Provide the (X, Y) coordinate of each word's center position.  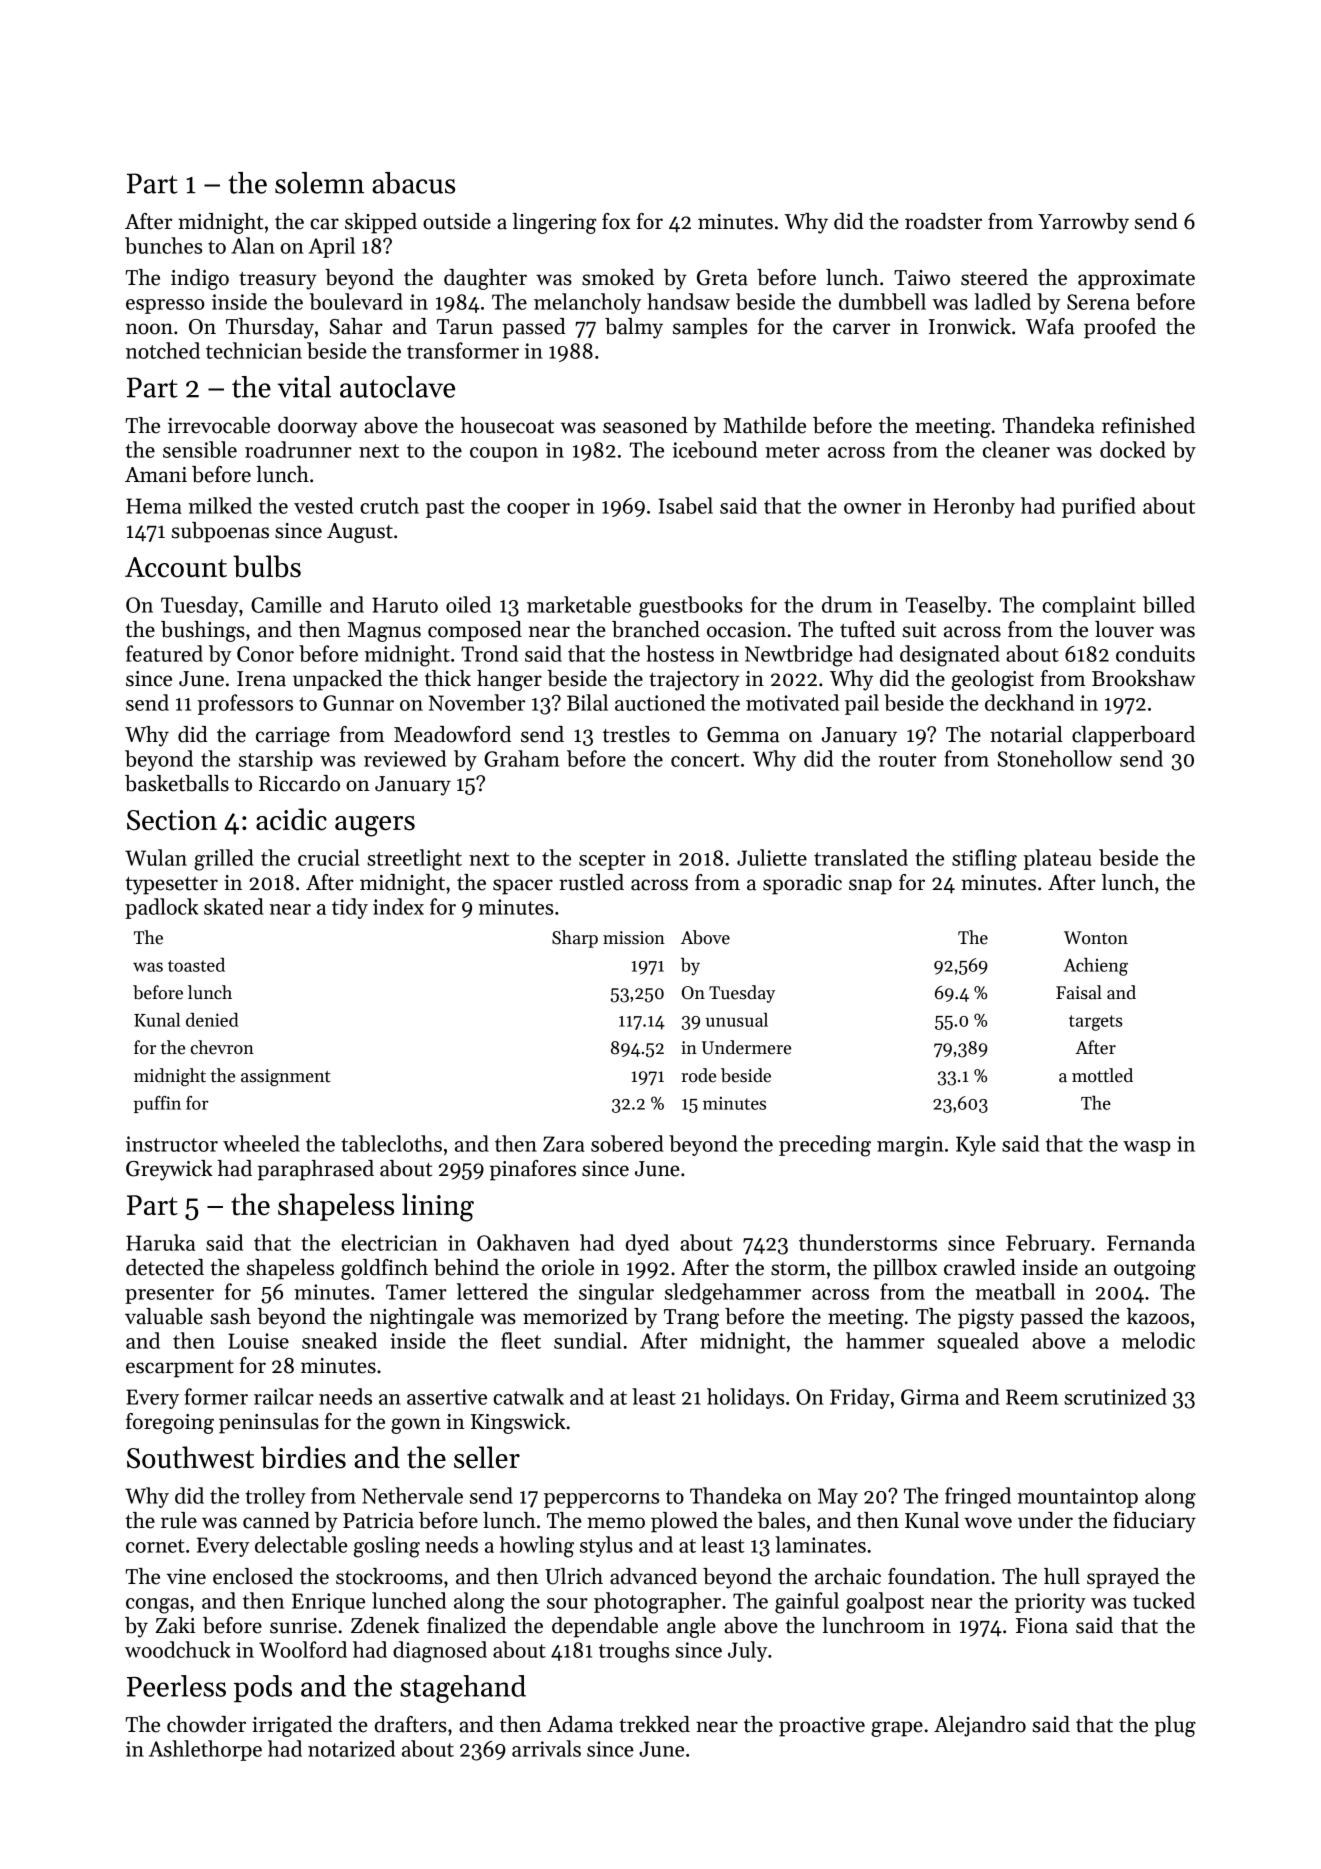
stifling (984, 860)
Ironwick (970, 326)
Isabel (686, 505)
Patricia (378, 1521)
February (1048, 1244)
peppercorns (601, 1500)
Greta (722, 278)
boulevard (356, 301)
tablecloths (391, 1143)
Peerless (176, 1686)
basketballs (177, 783)
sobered (627, 1143)
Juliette (772, 857)
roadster (943, 221)
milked (220, 505)
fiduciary (1154, 1522)
